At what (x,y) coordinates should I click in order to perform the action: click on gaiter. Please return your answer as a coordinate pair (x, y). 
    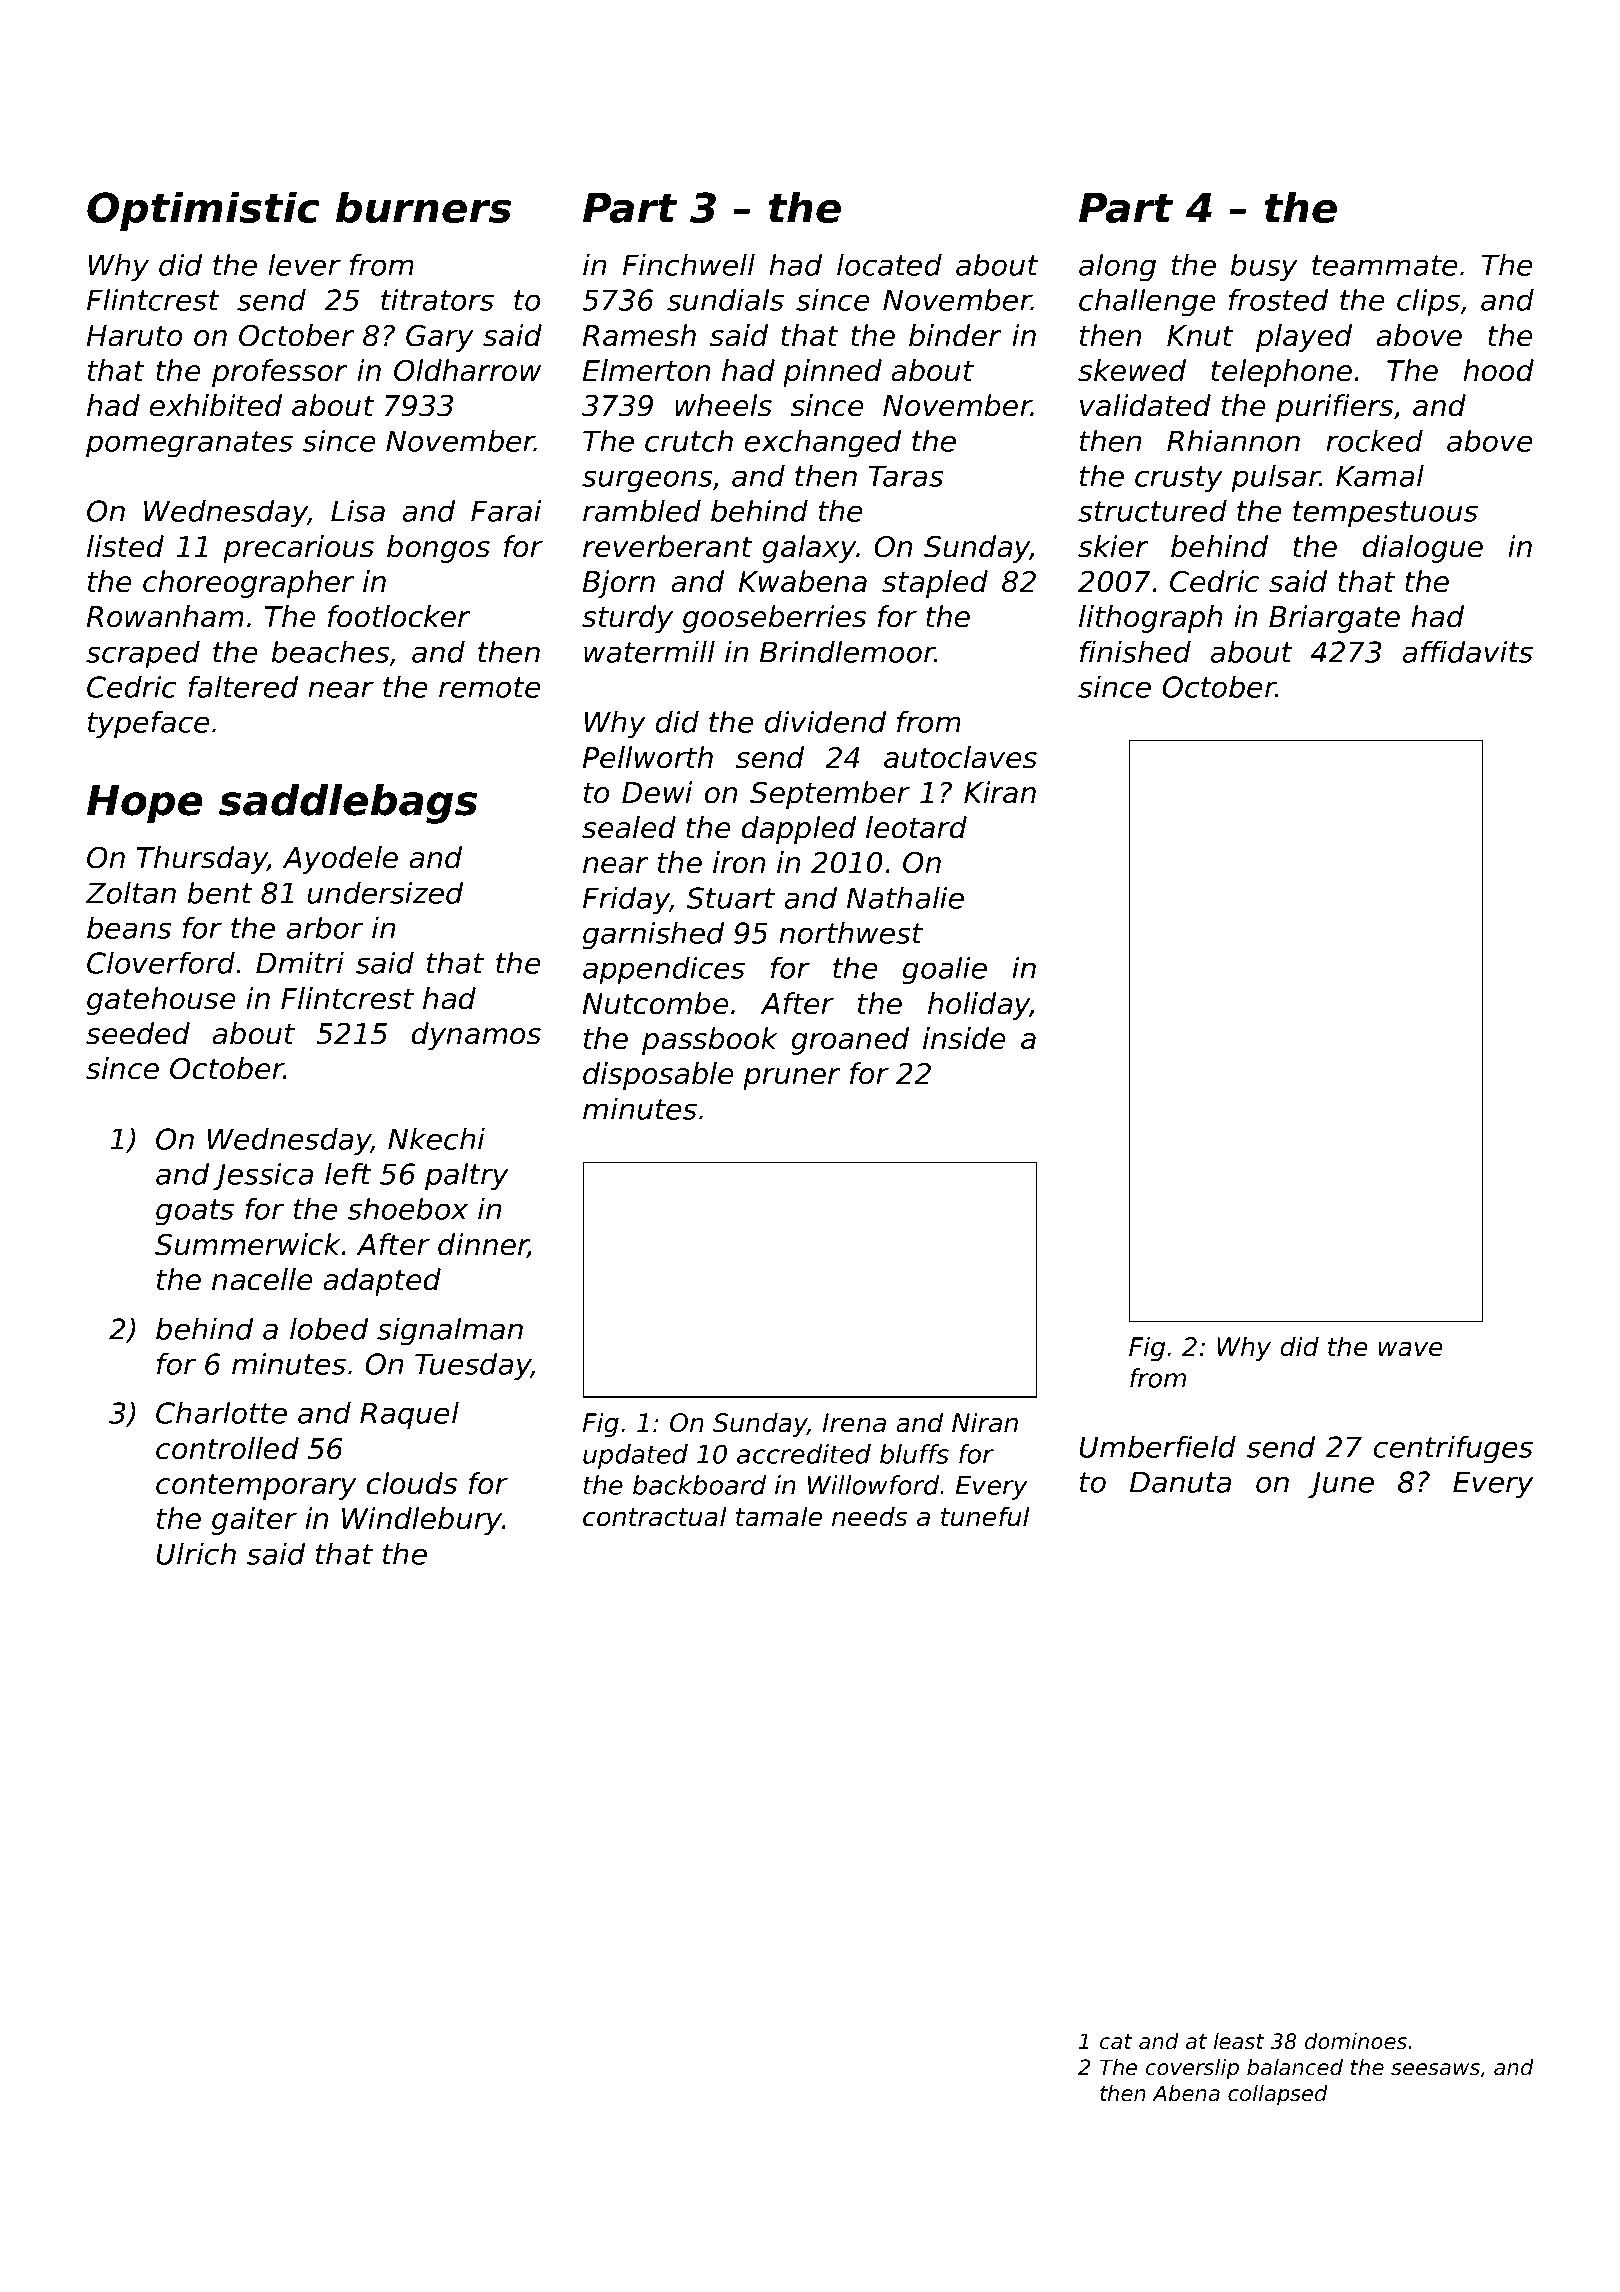
    Looking at the image, I should click on (254, 1521).
